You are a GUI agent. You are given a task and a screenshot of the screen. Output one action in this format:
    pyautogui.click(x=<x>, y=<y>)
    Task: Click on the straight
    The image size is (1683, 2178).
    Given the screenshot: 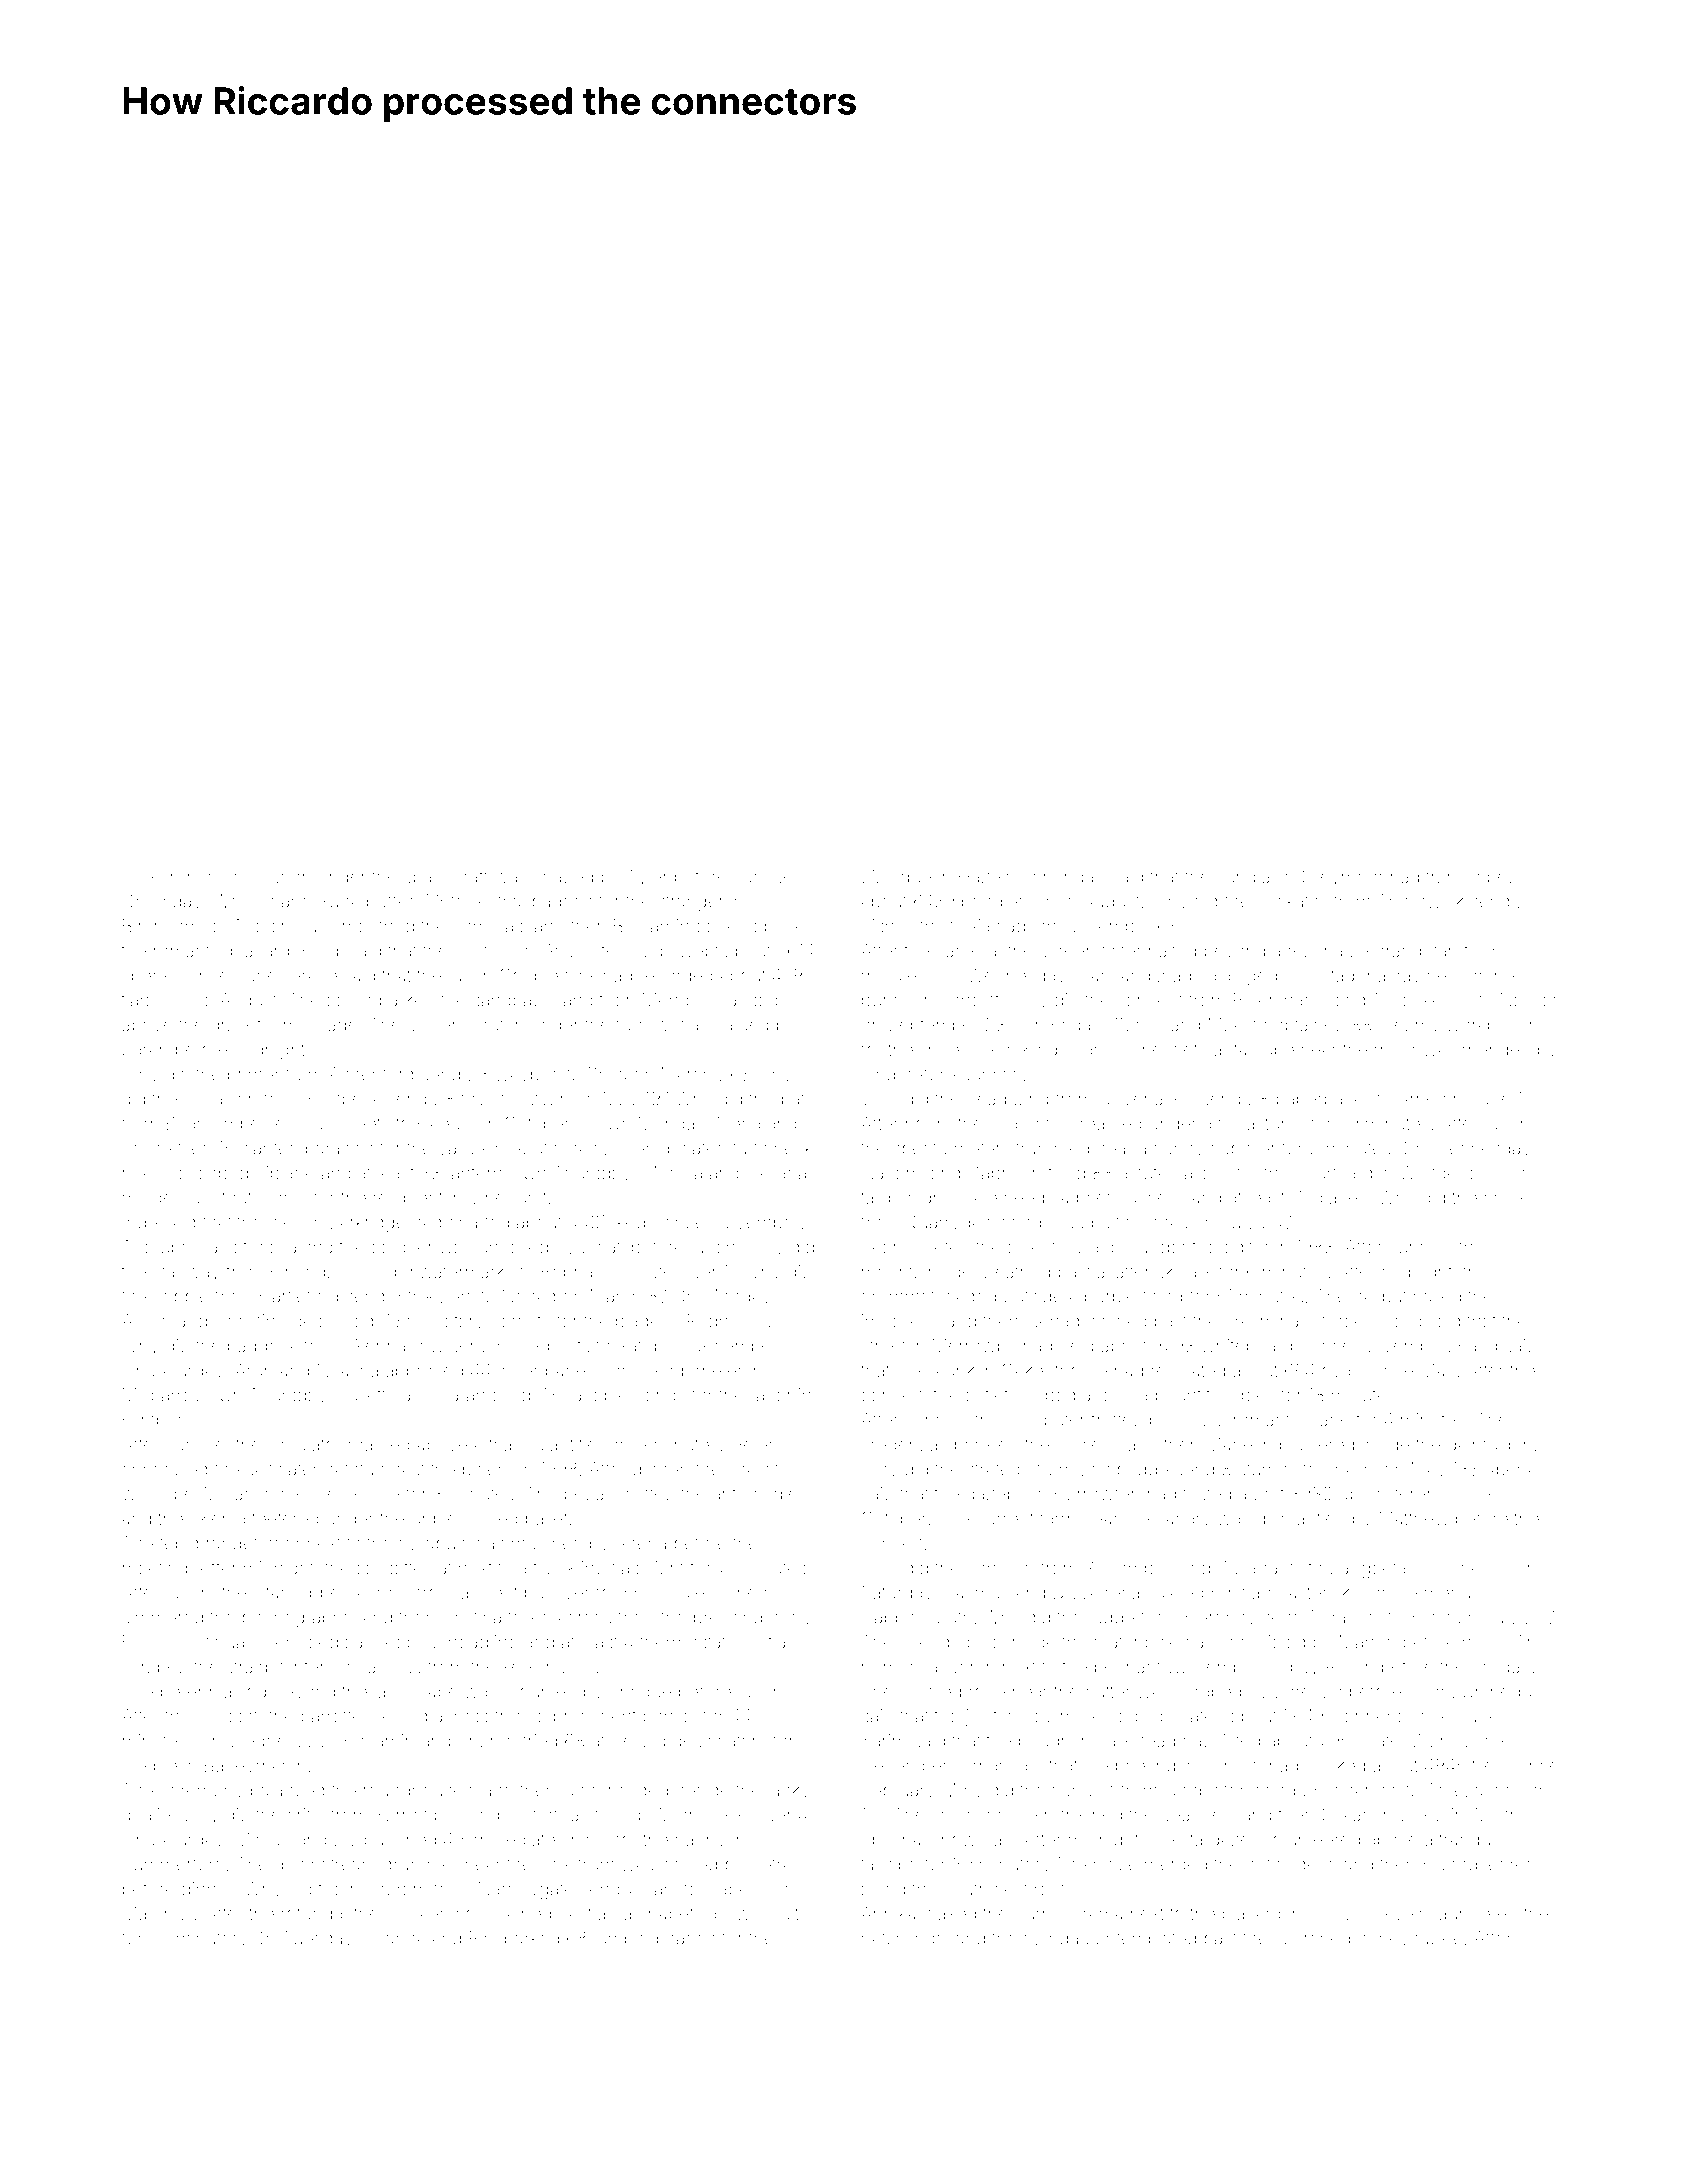 What is the action you would take?
    pyautogui.click(x=255, y=1668)
